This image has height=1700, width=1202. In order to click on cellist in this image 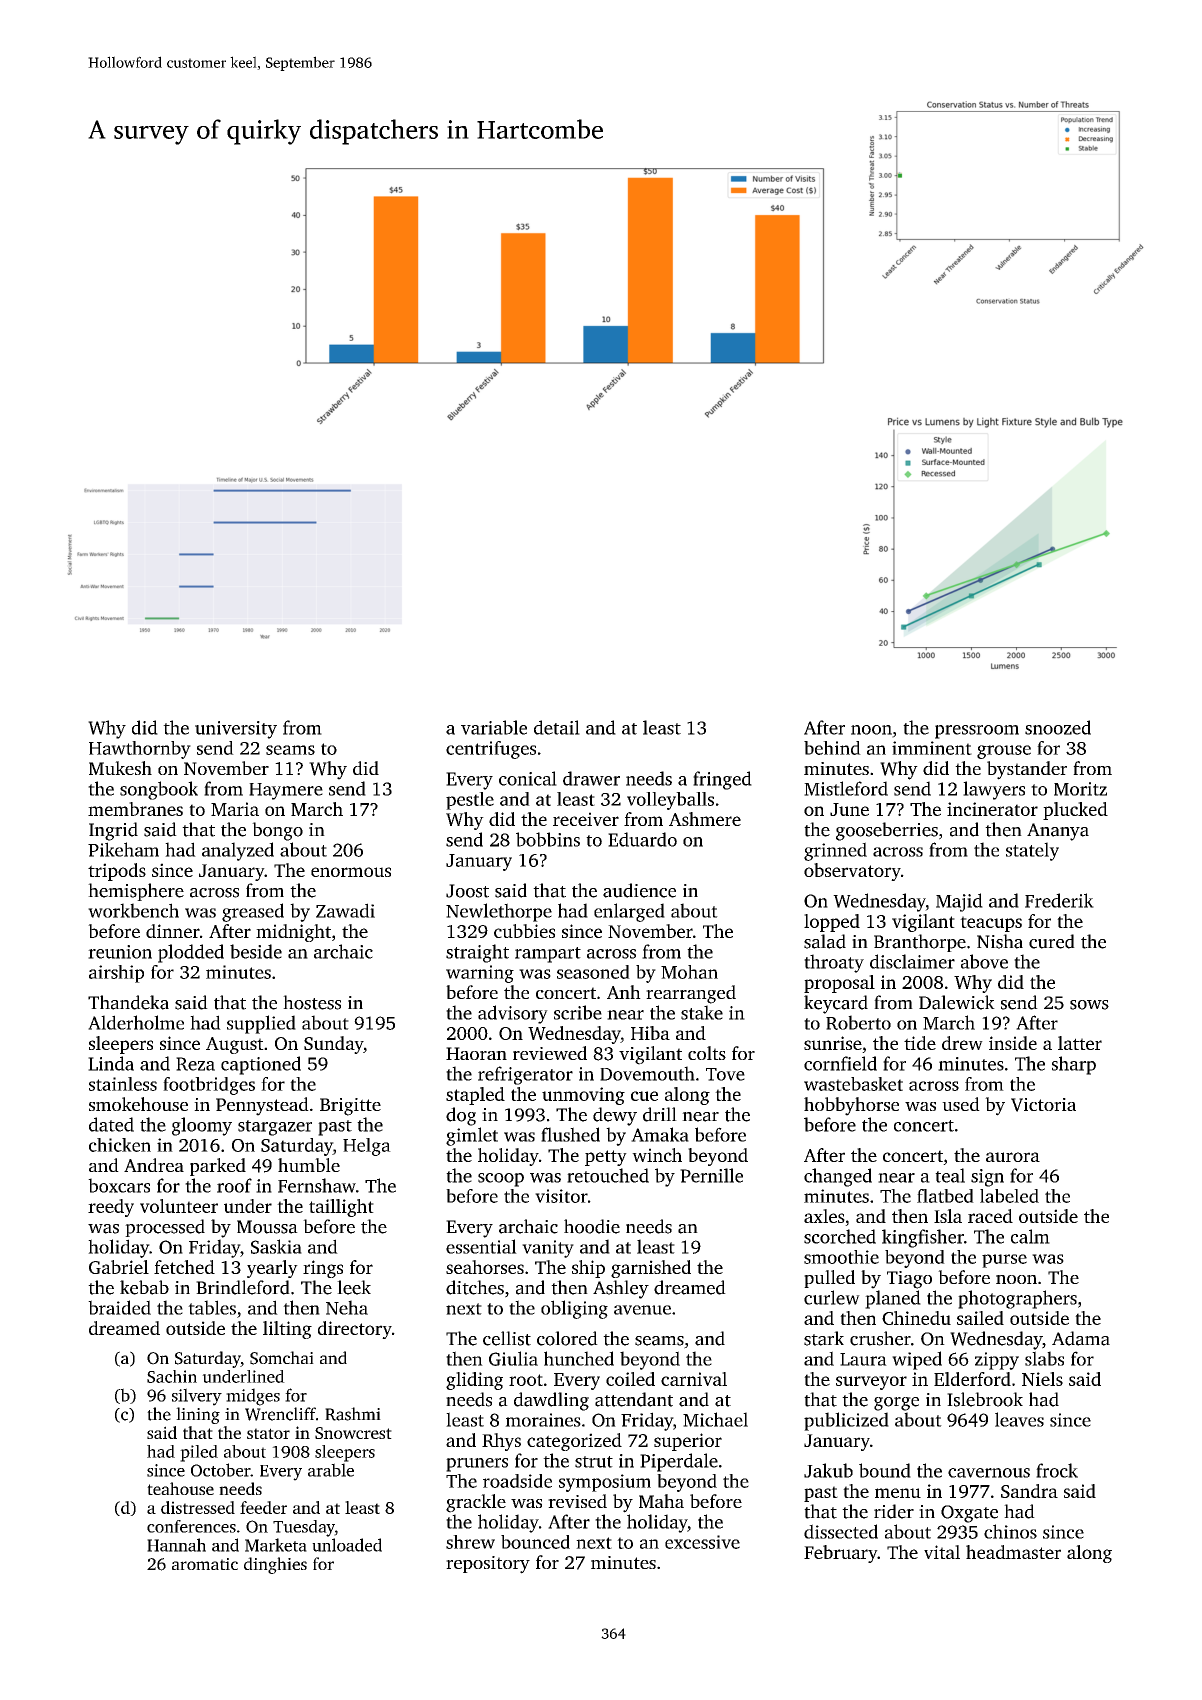, I will do `click(507, 1338)`.
